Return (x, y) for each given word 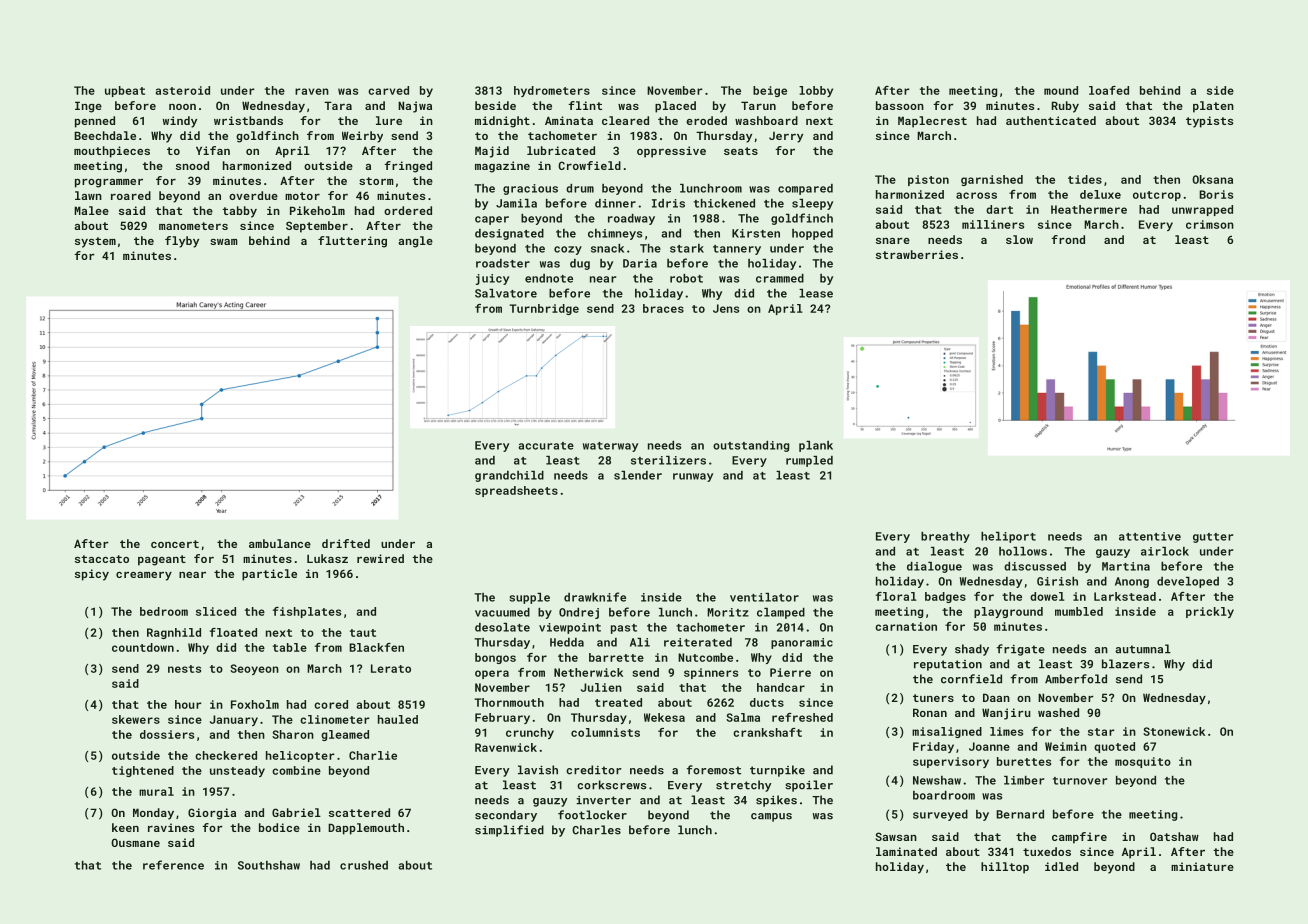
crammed (780, 278)
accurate (546, 446)
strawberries (917, 254)
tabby (239, 212)
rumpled (809, 461)
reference (173, 865)
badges (945, 597)
